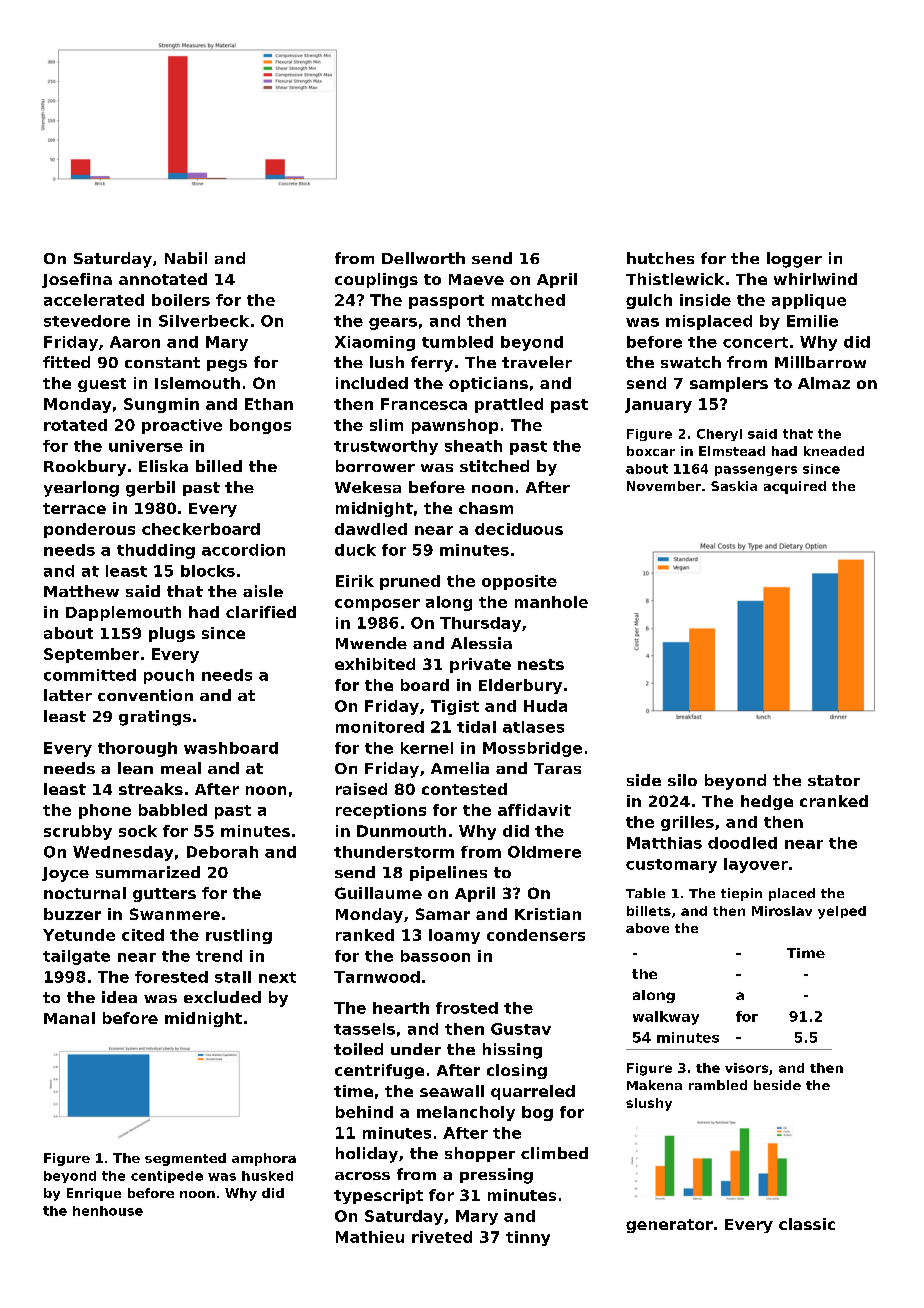 The width and height of the page is (924, 1308). I want to click on Silverbeck, so click(204, 321).
